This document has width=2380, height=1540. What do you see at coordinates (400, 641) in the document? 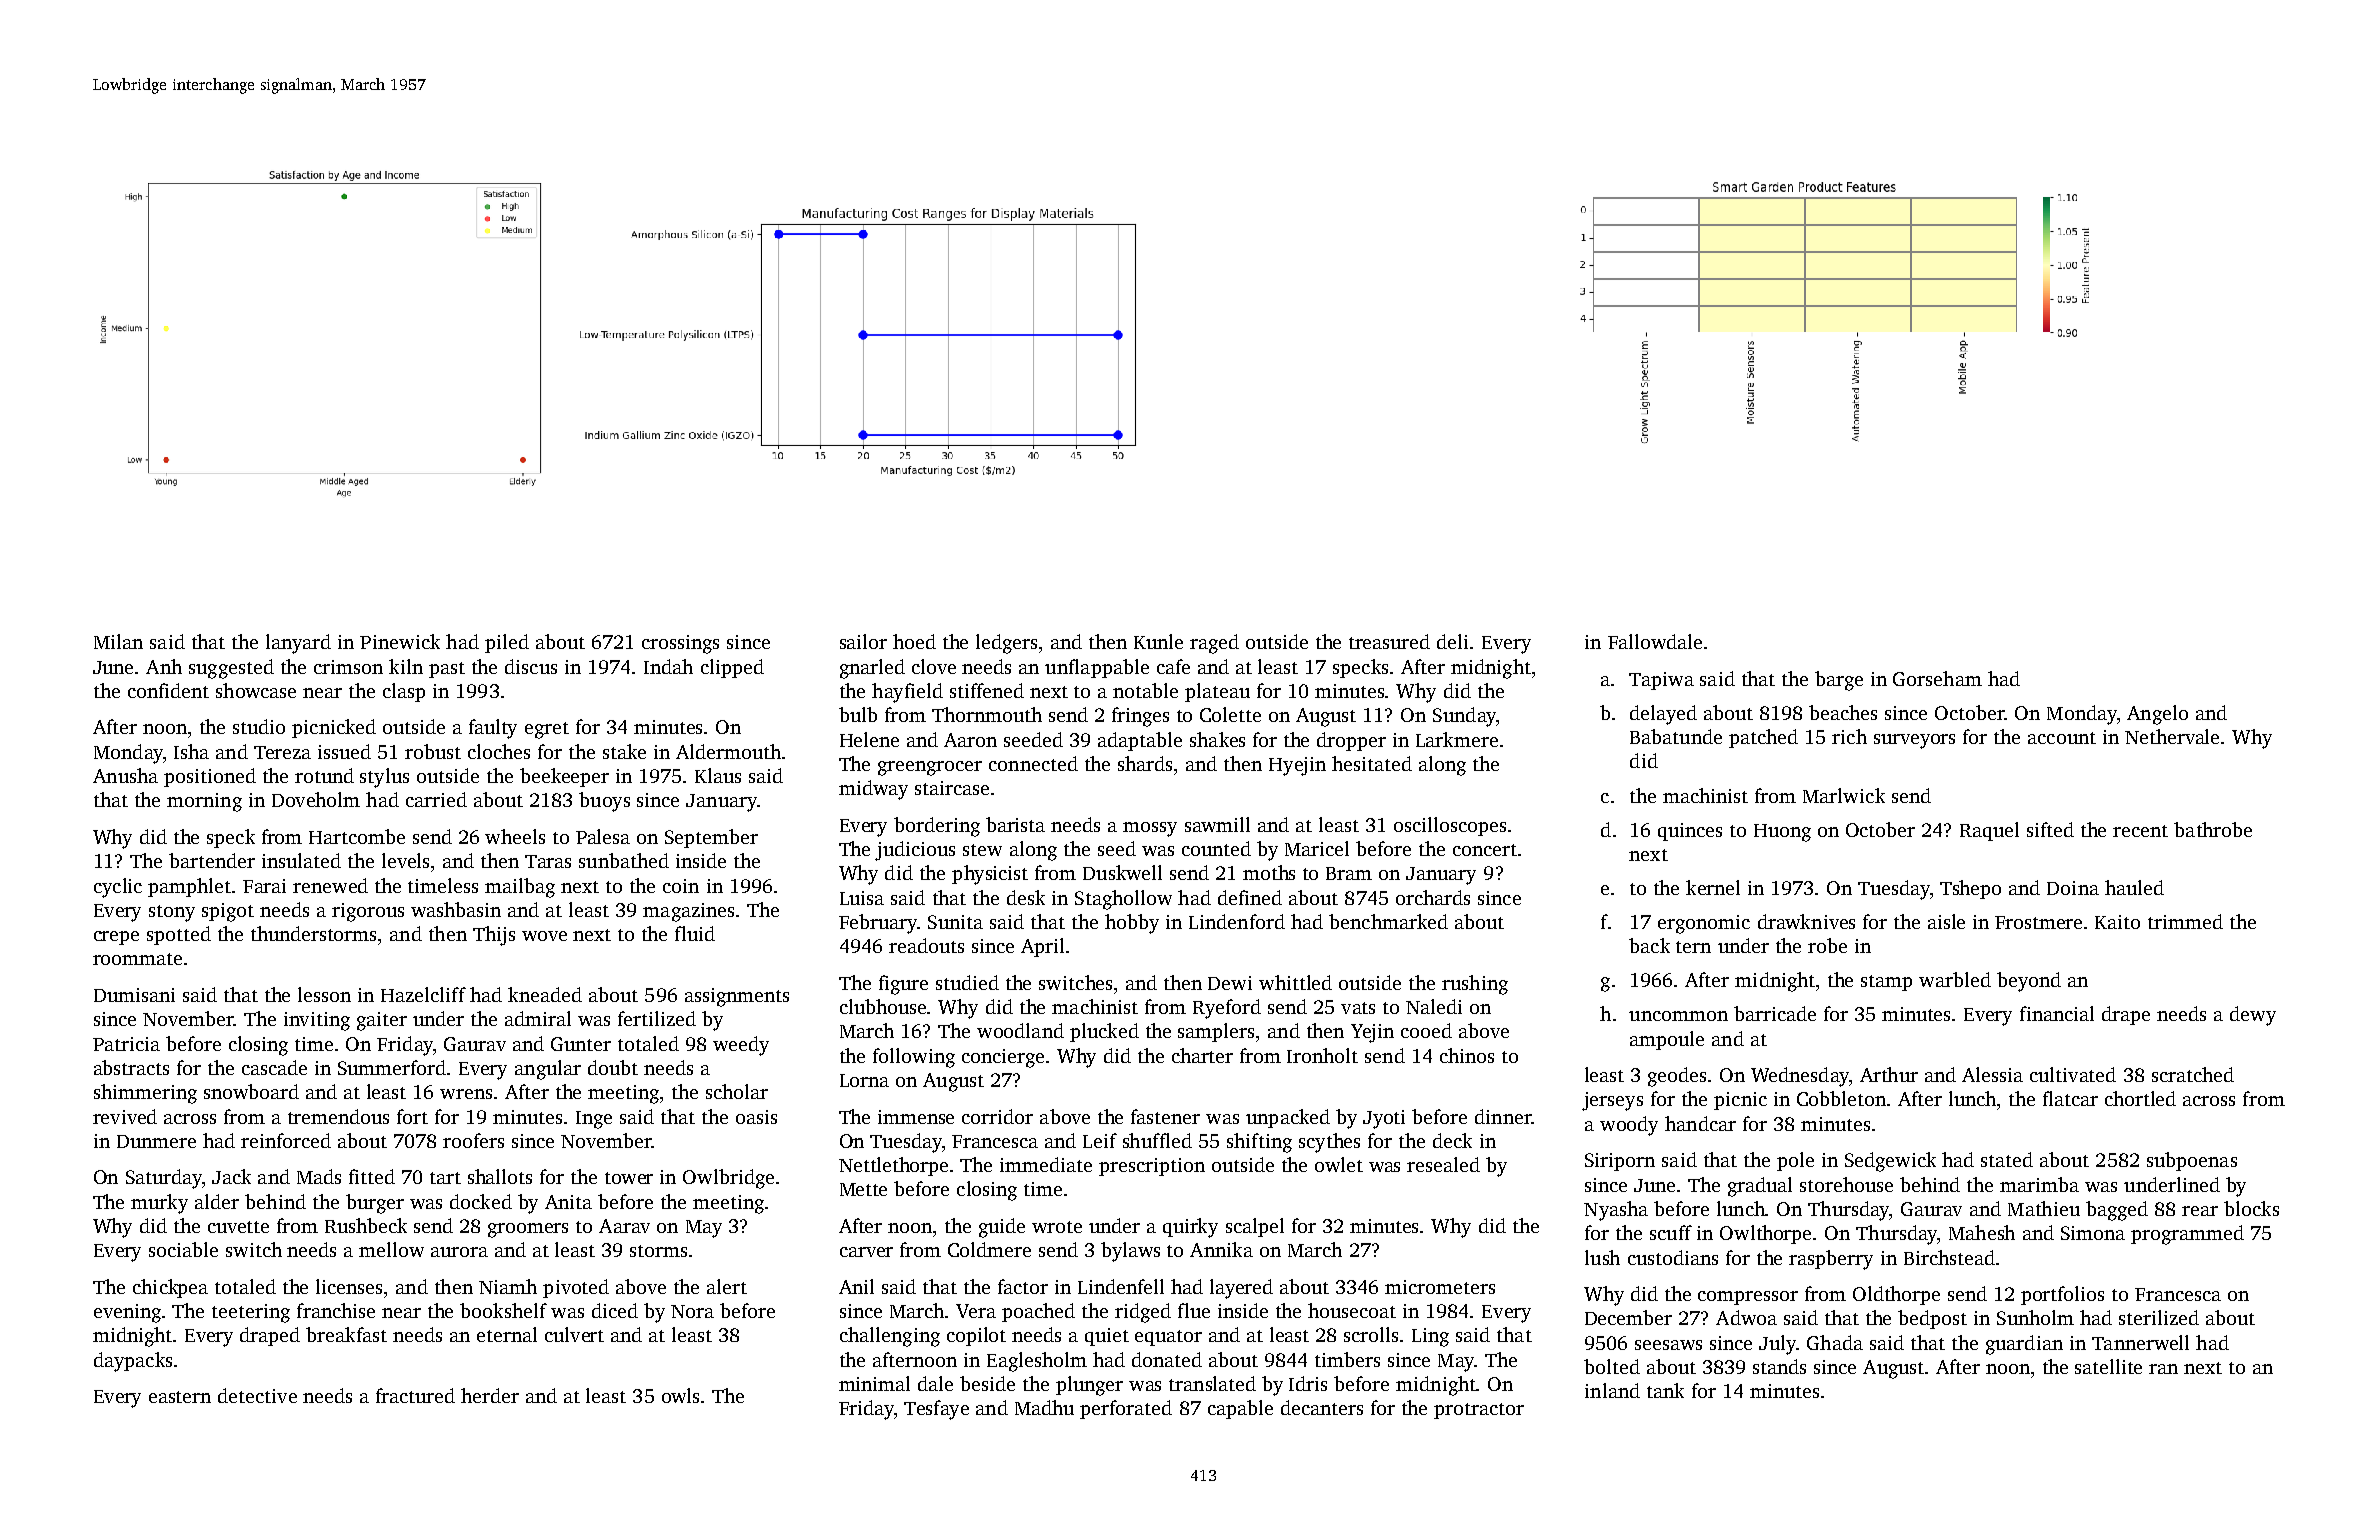
I see `Pinewick` at bounding box center [400, 641].
